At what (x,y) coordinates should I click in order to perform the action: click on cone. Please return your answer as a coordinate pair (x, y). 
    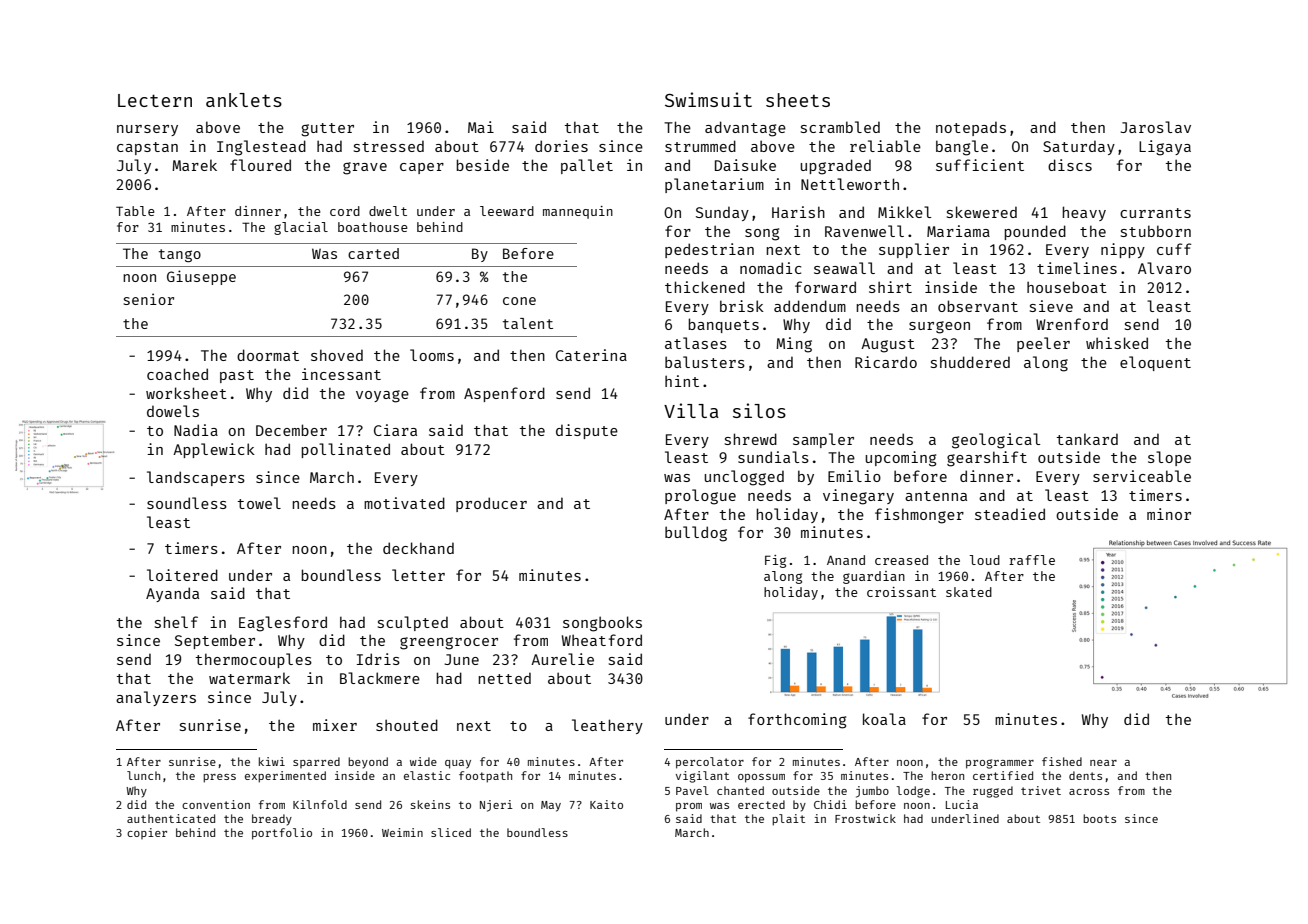
    Looking at the image, I should click on (519, 301).
